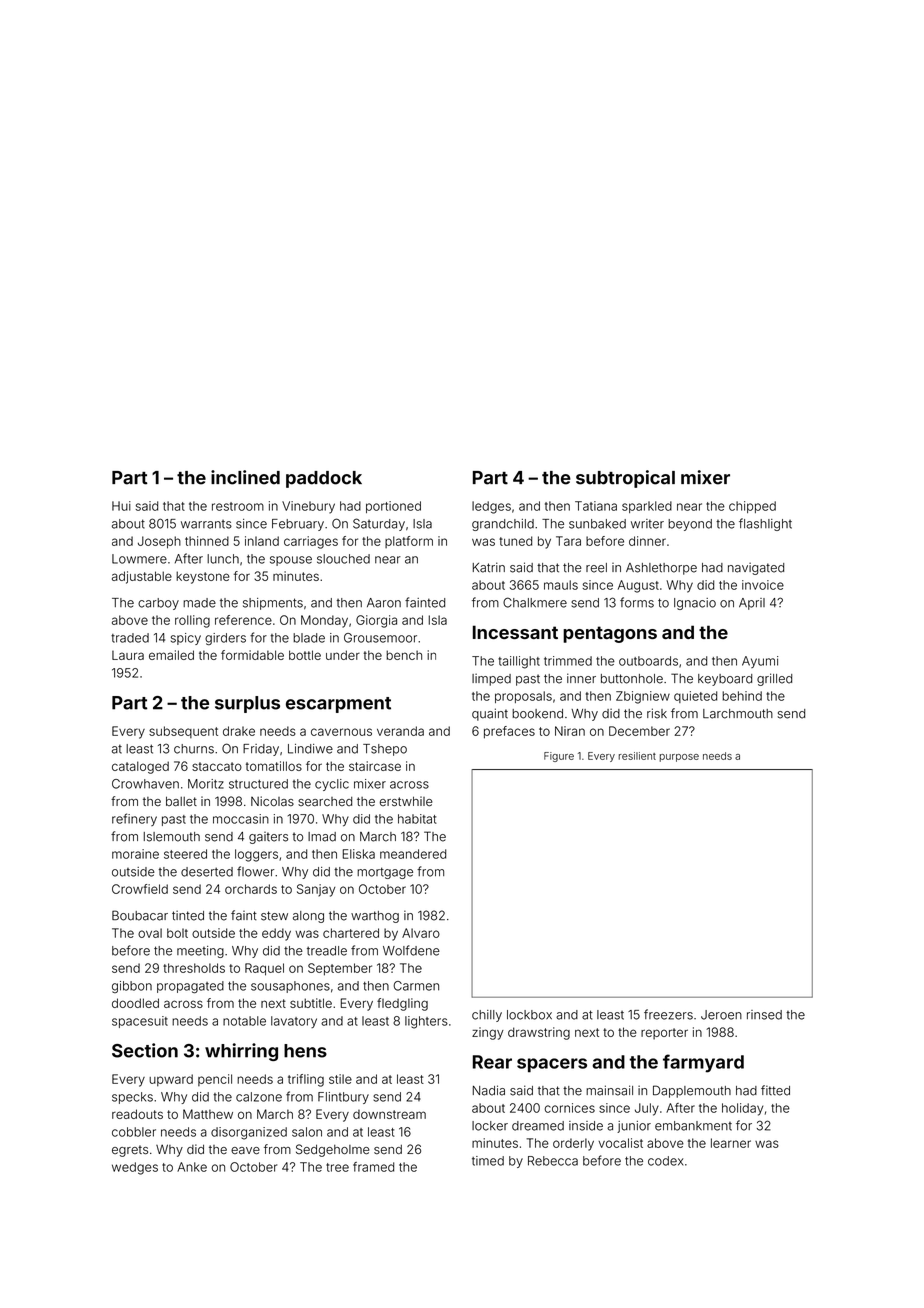 This page has width=924, height=1308. I want to click on chipped, so click(752, 507).
